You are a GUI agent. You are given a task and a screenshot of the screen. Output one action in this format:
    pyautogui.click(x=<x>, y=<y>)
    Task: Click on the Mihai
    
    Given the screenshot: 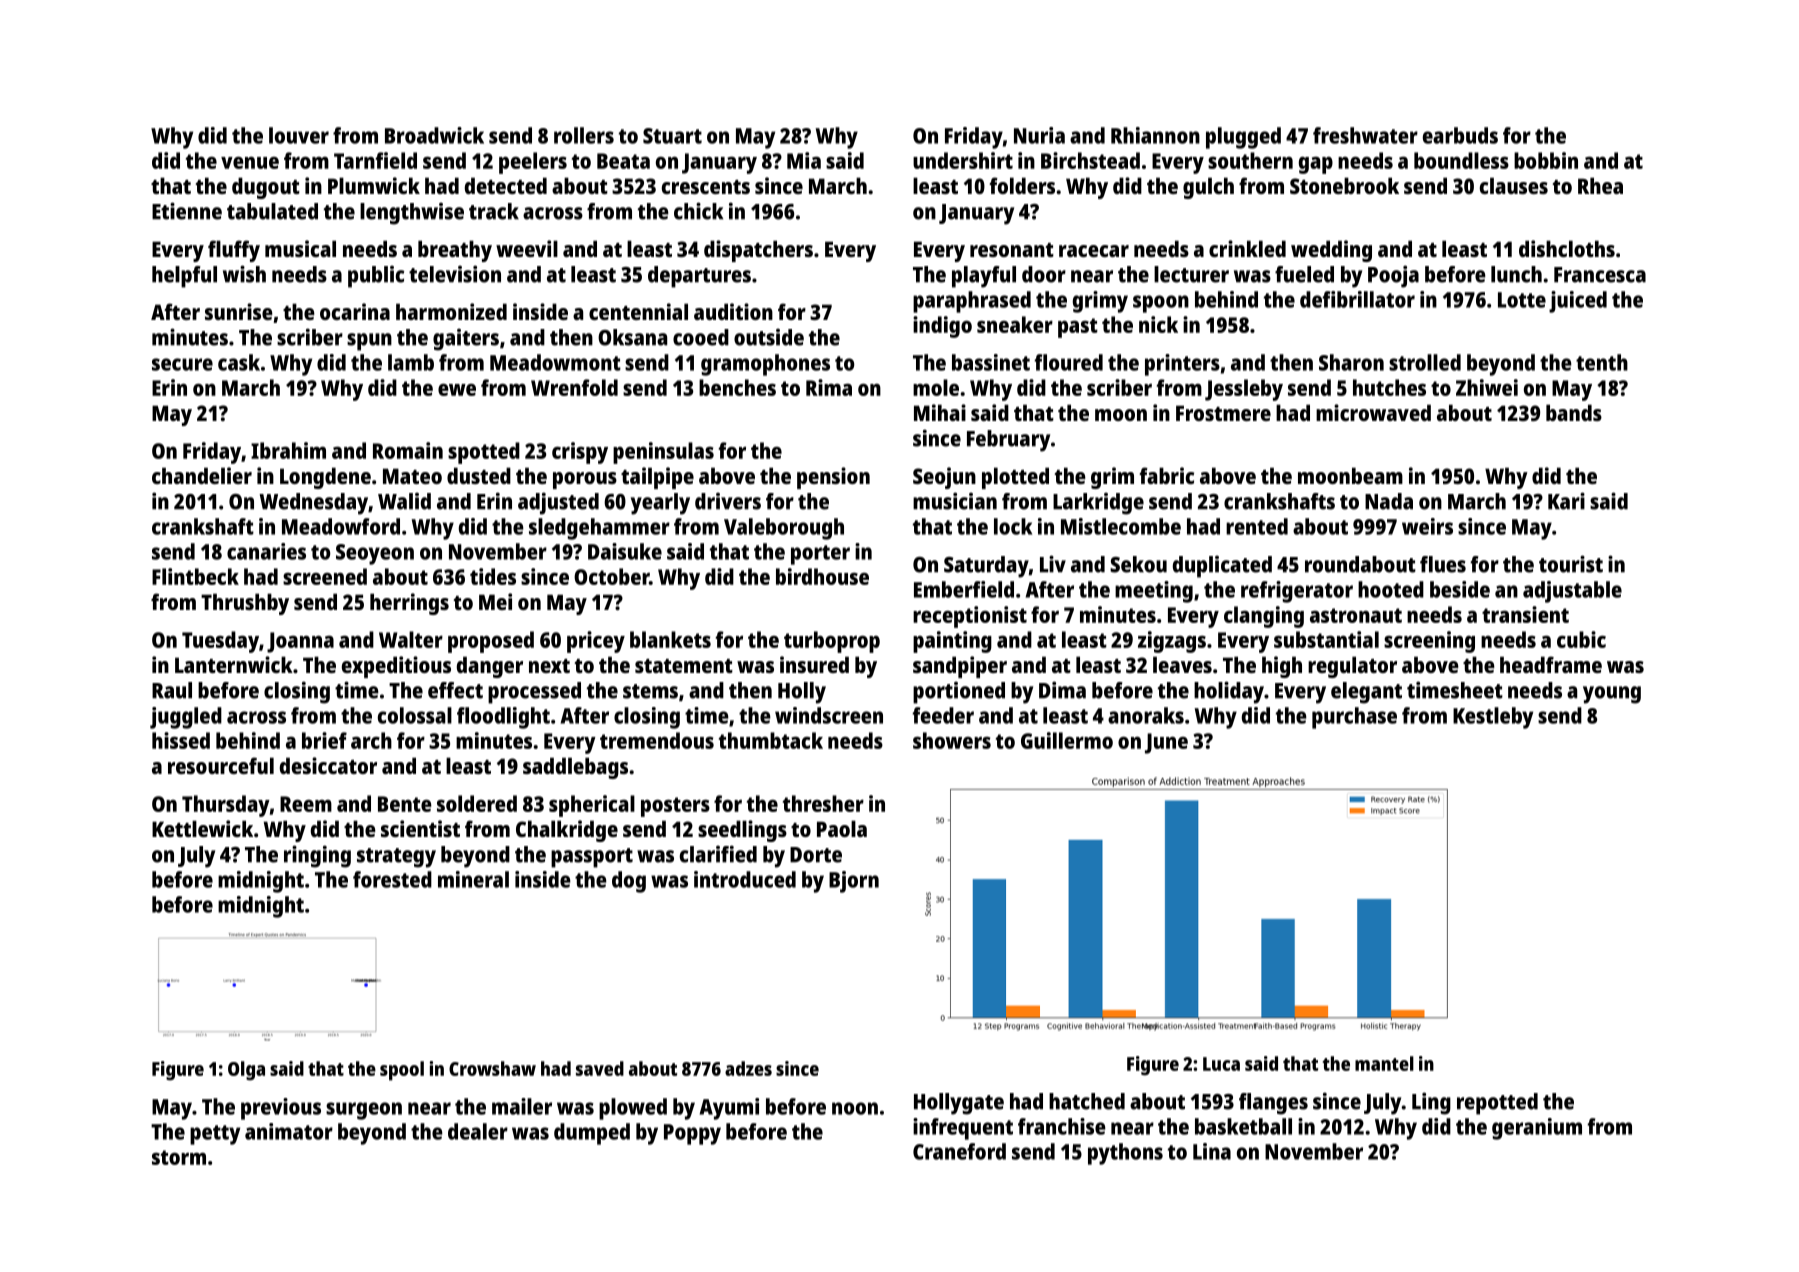 What is the action you would take?
    pyautogui.click(x=940, y=412)
